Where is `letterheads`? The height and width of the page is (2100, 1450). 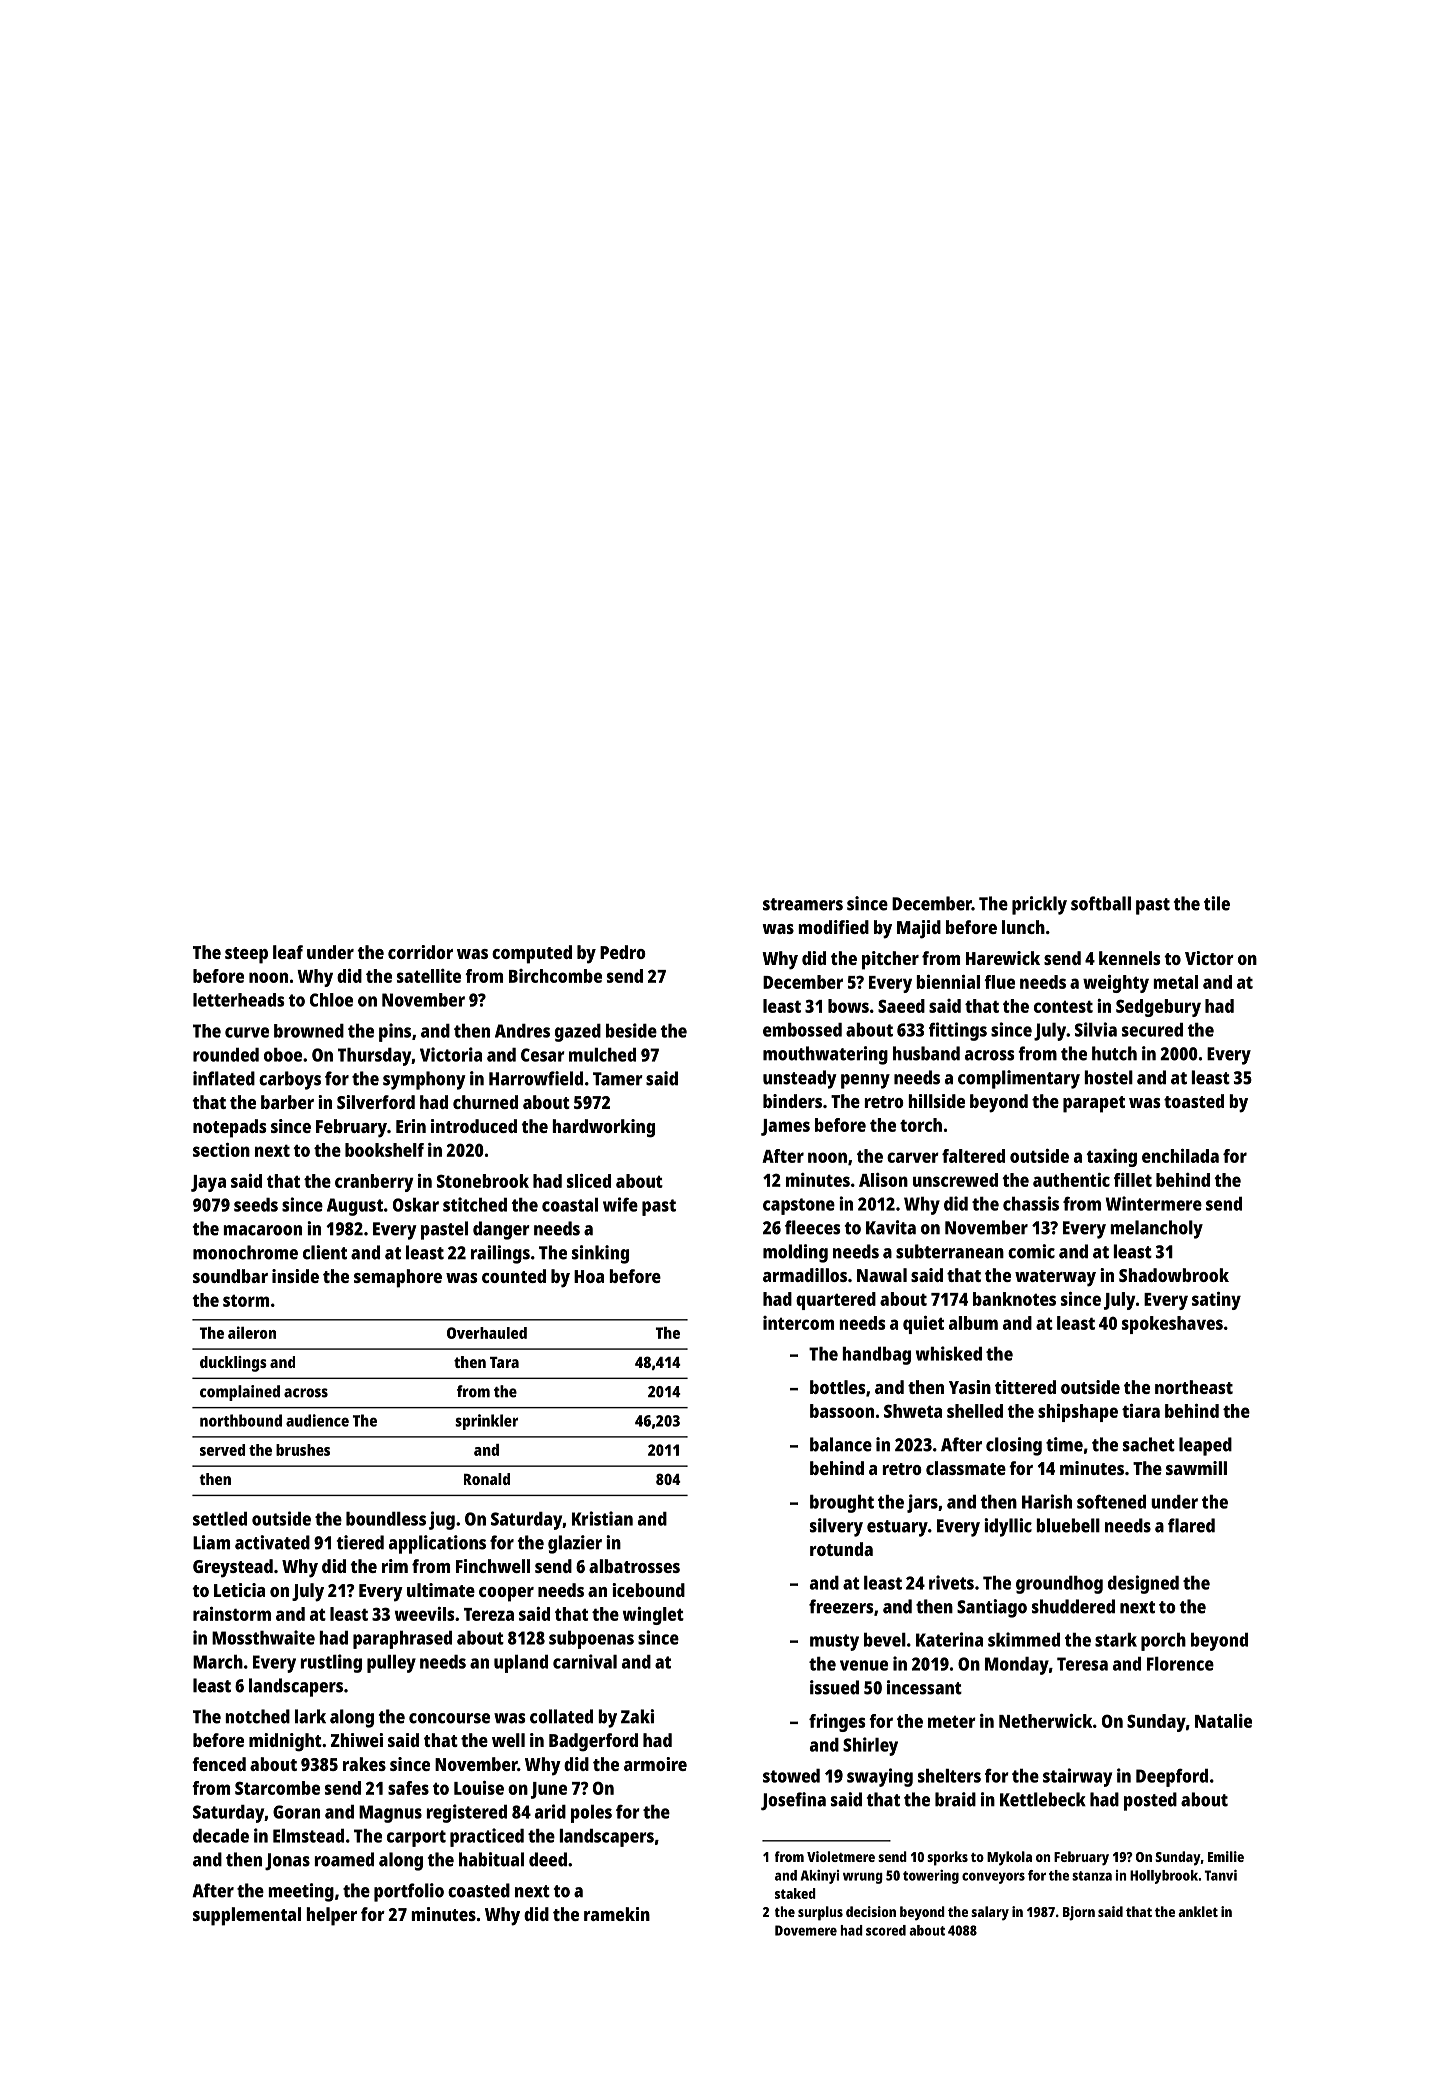
letterheads is located at coordinates (239, 1000).
